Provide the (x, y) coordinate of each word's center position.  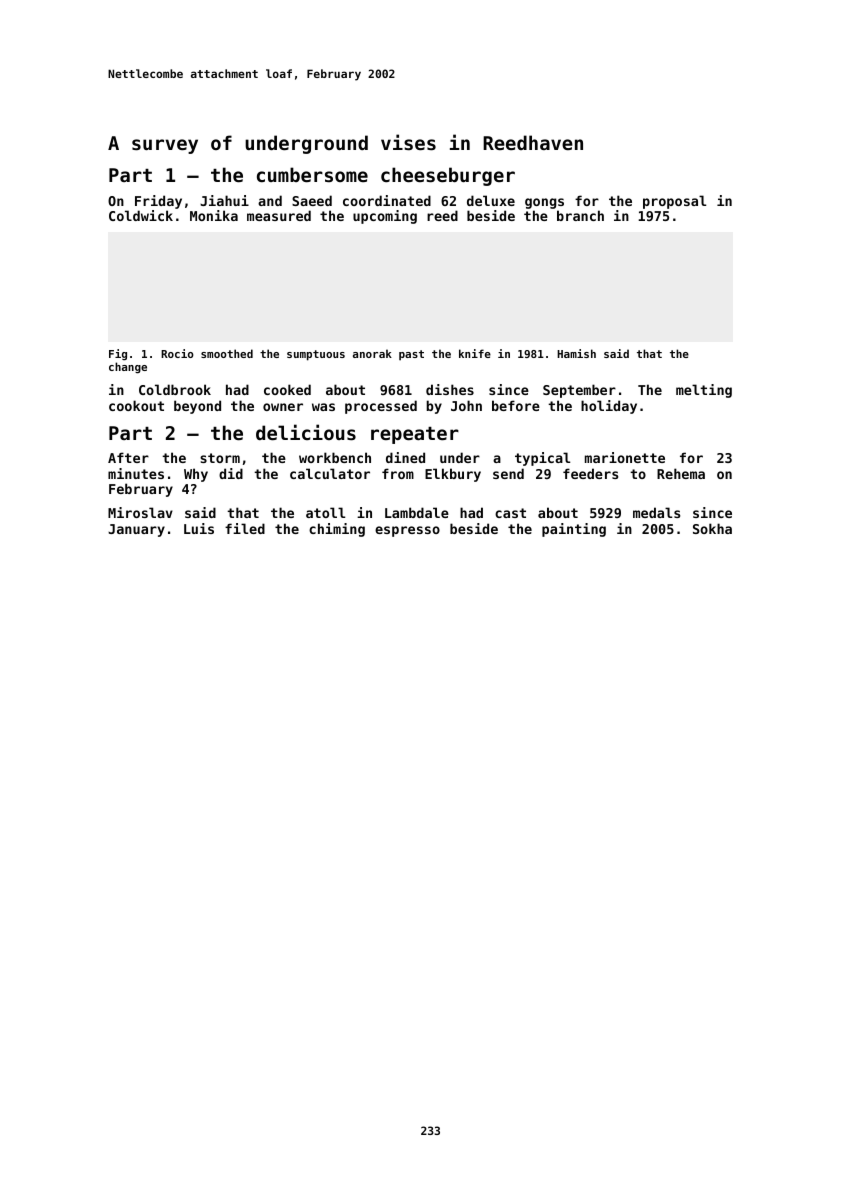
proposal (674, 202)
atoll (325, 512)
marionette (625, 457)
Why (196, 475)
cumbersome (312, 174)
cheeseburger (448, 176)
